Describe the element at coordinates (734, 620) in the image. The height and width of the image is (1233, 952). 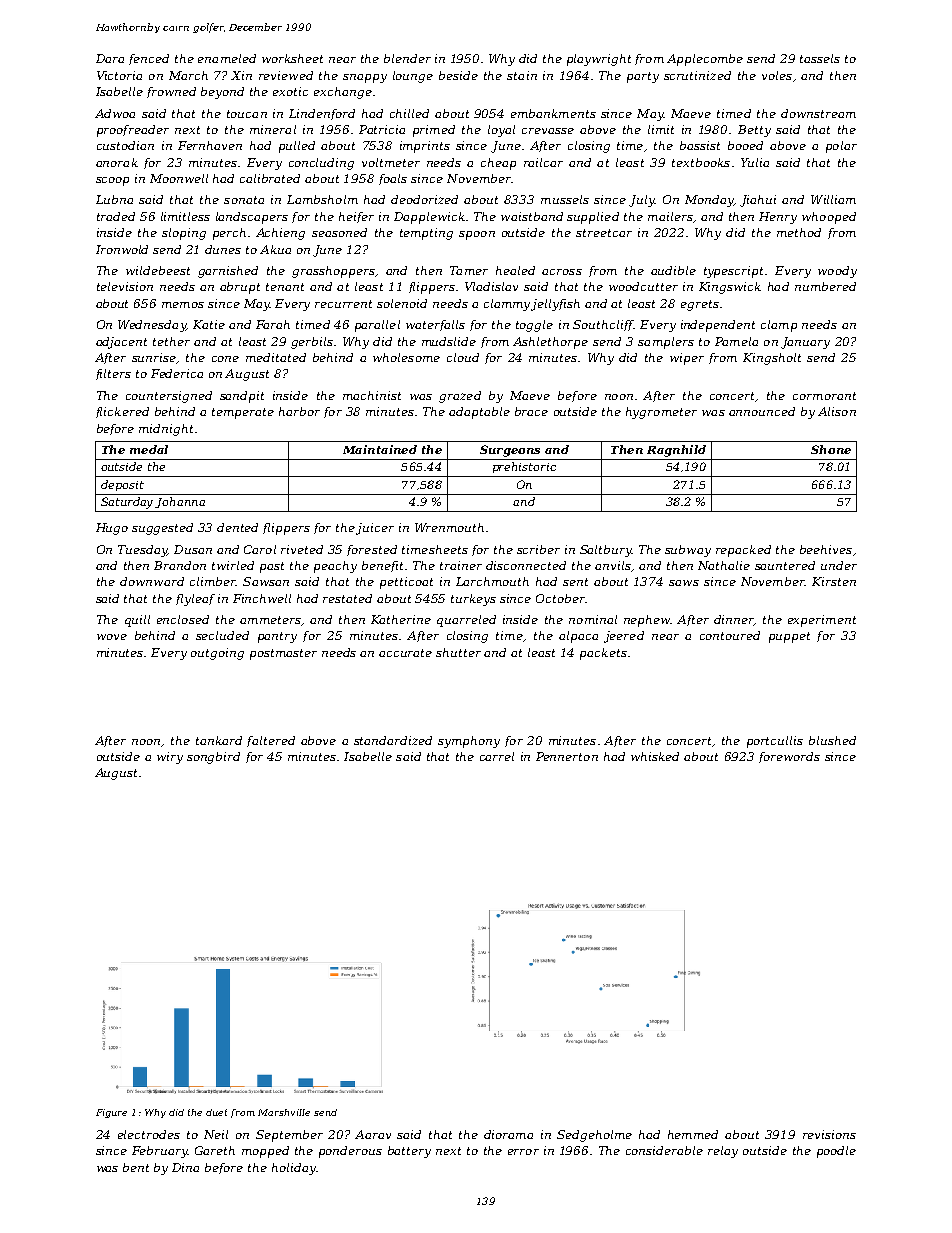
I see `dinner` at that location.
